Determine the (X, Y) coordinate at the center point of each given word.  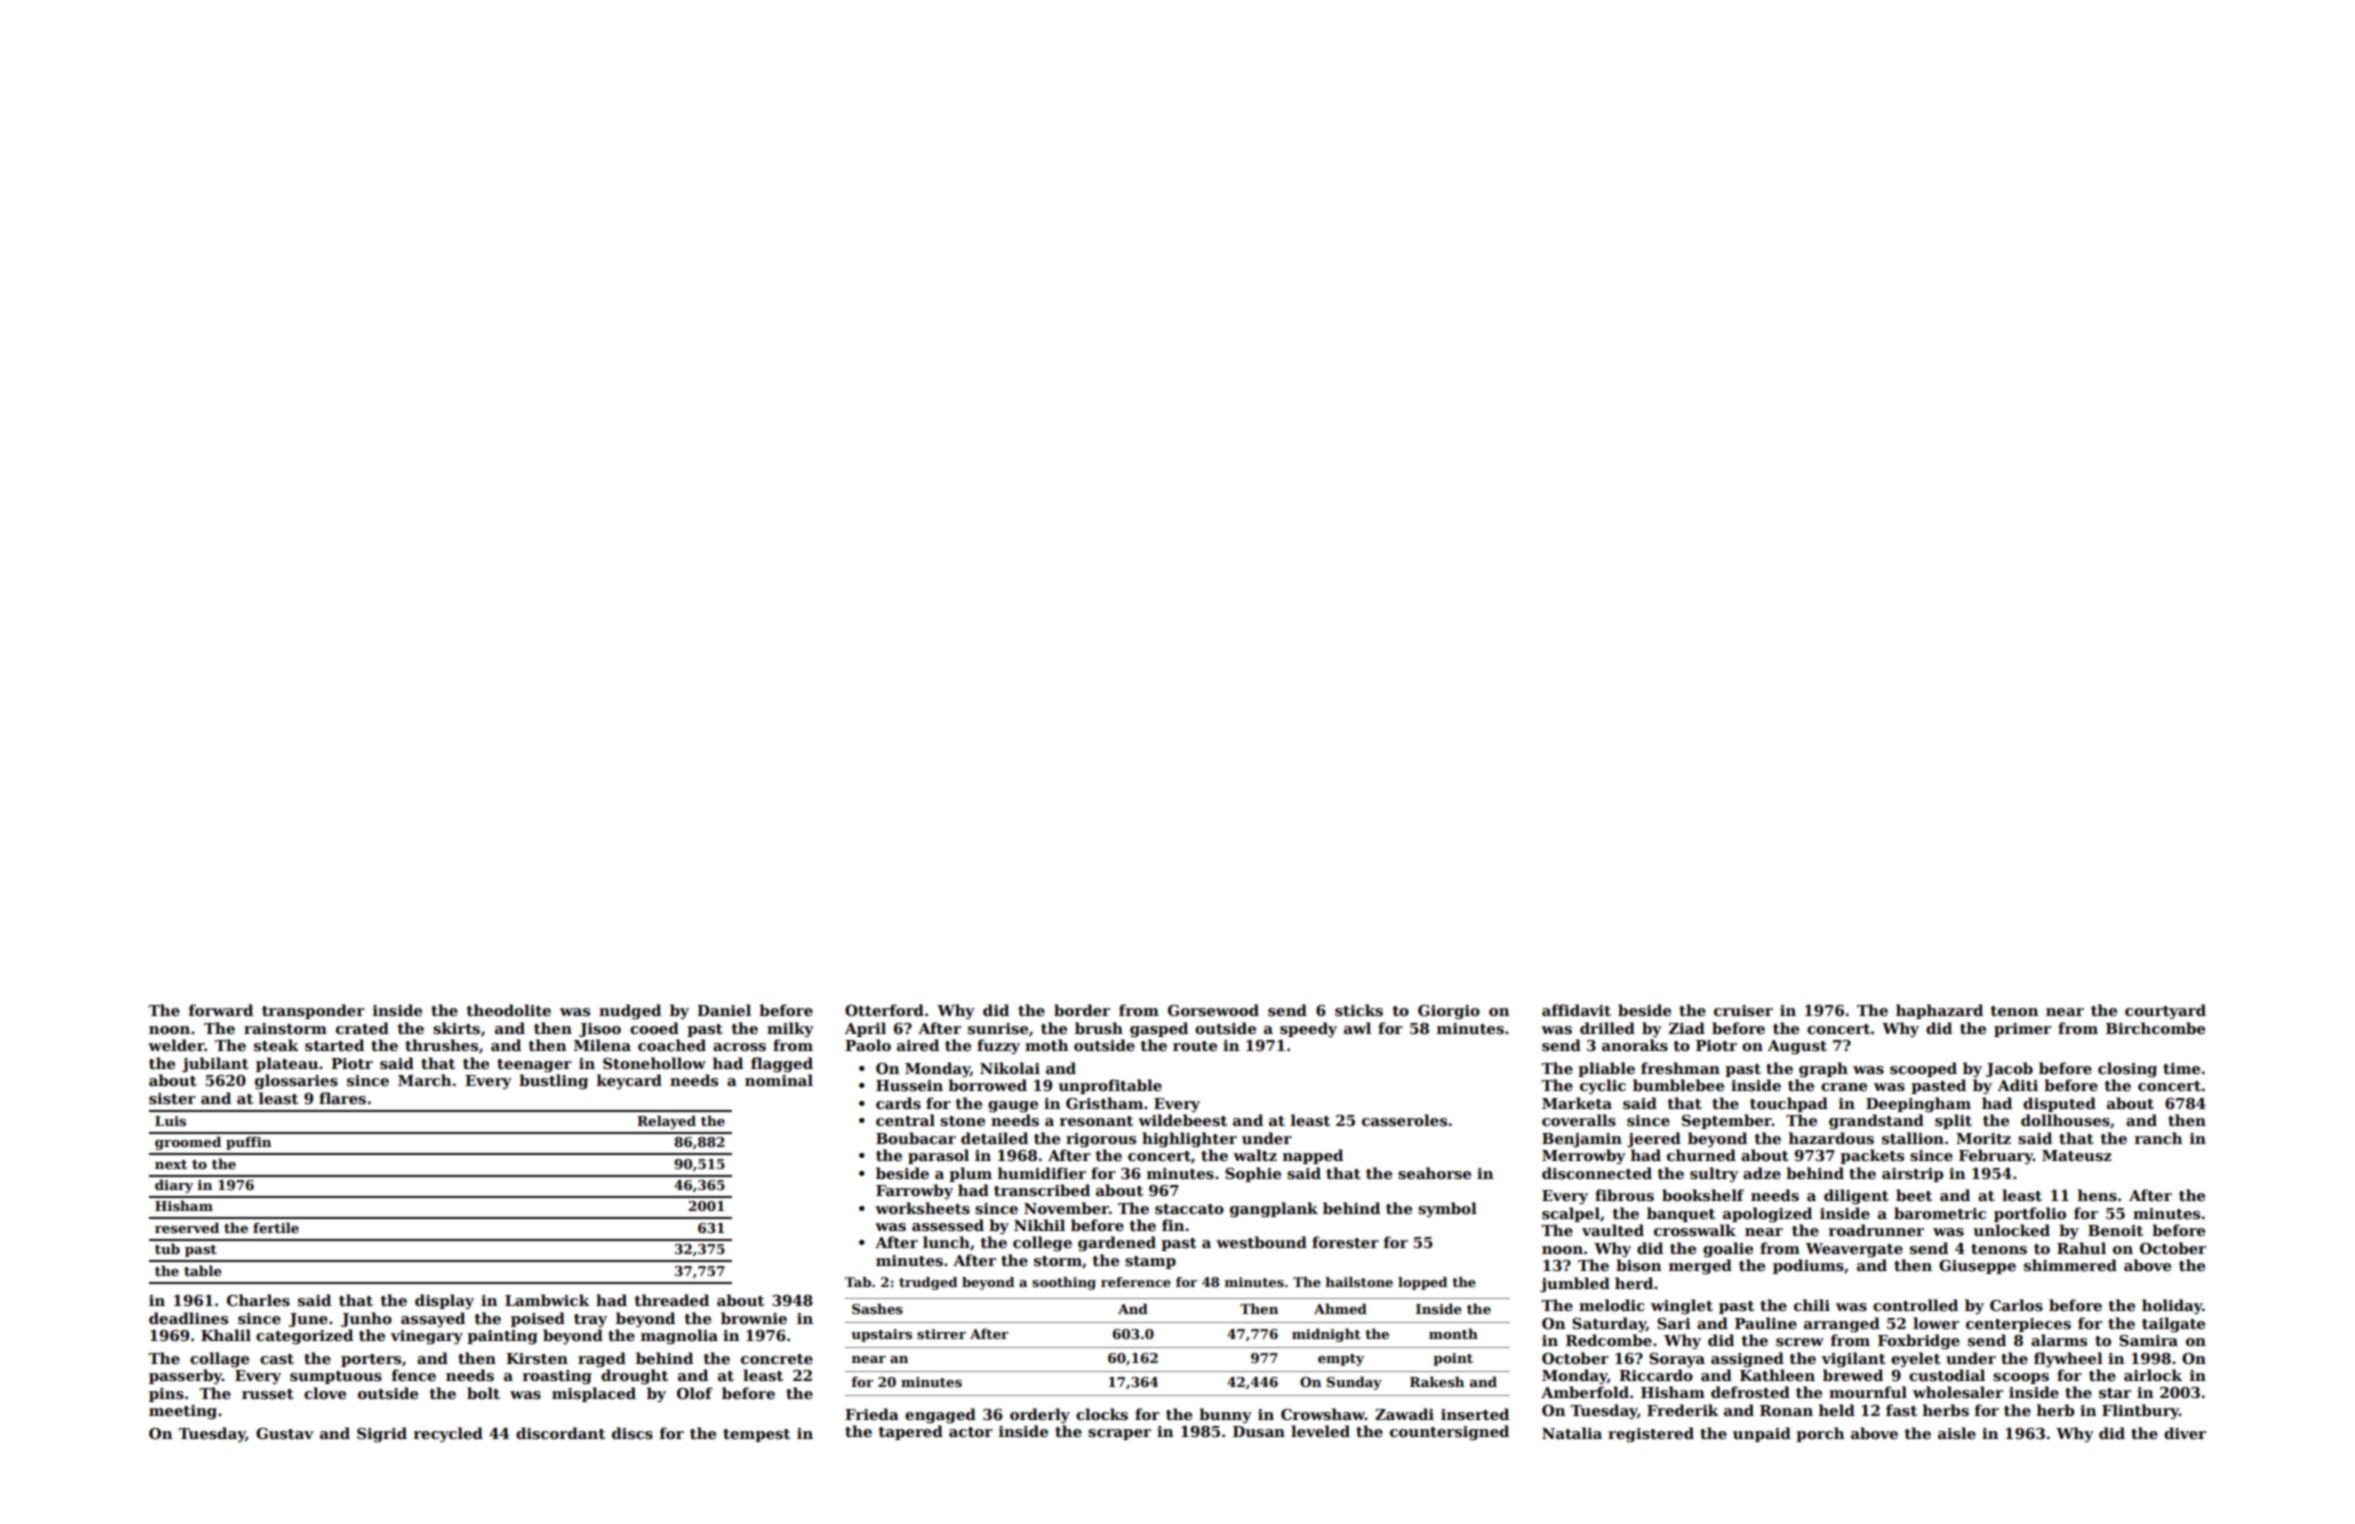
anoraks (1635, 1045)
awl (1357, 1028)
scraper (1119, 1434)
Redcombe (1609, 1340)
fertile (276, 1227)
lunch (946, 1242)
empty (1341, 1360)
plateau (287, 1064)
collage (219, 1360)
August (1797, 1047)
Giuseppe (1977, 1267)
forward (221, 1010)
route (1195, 1046)
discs (632, 1433)
